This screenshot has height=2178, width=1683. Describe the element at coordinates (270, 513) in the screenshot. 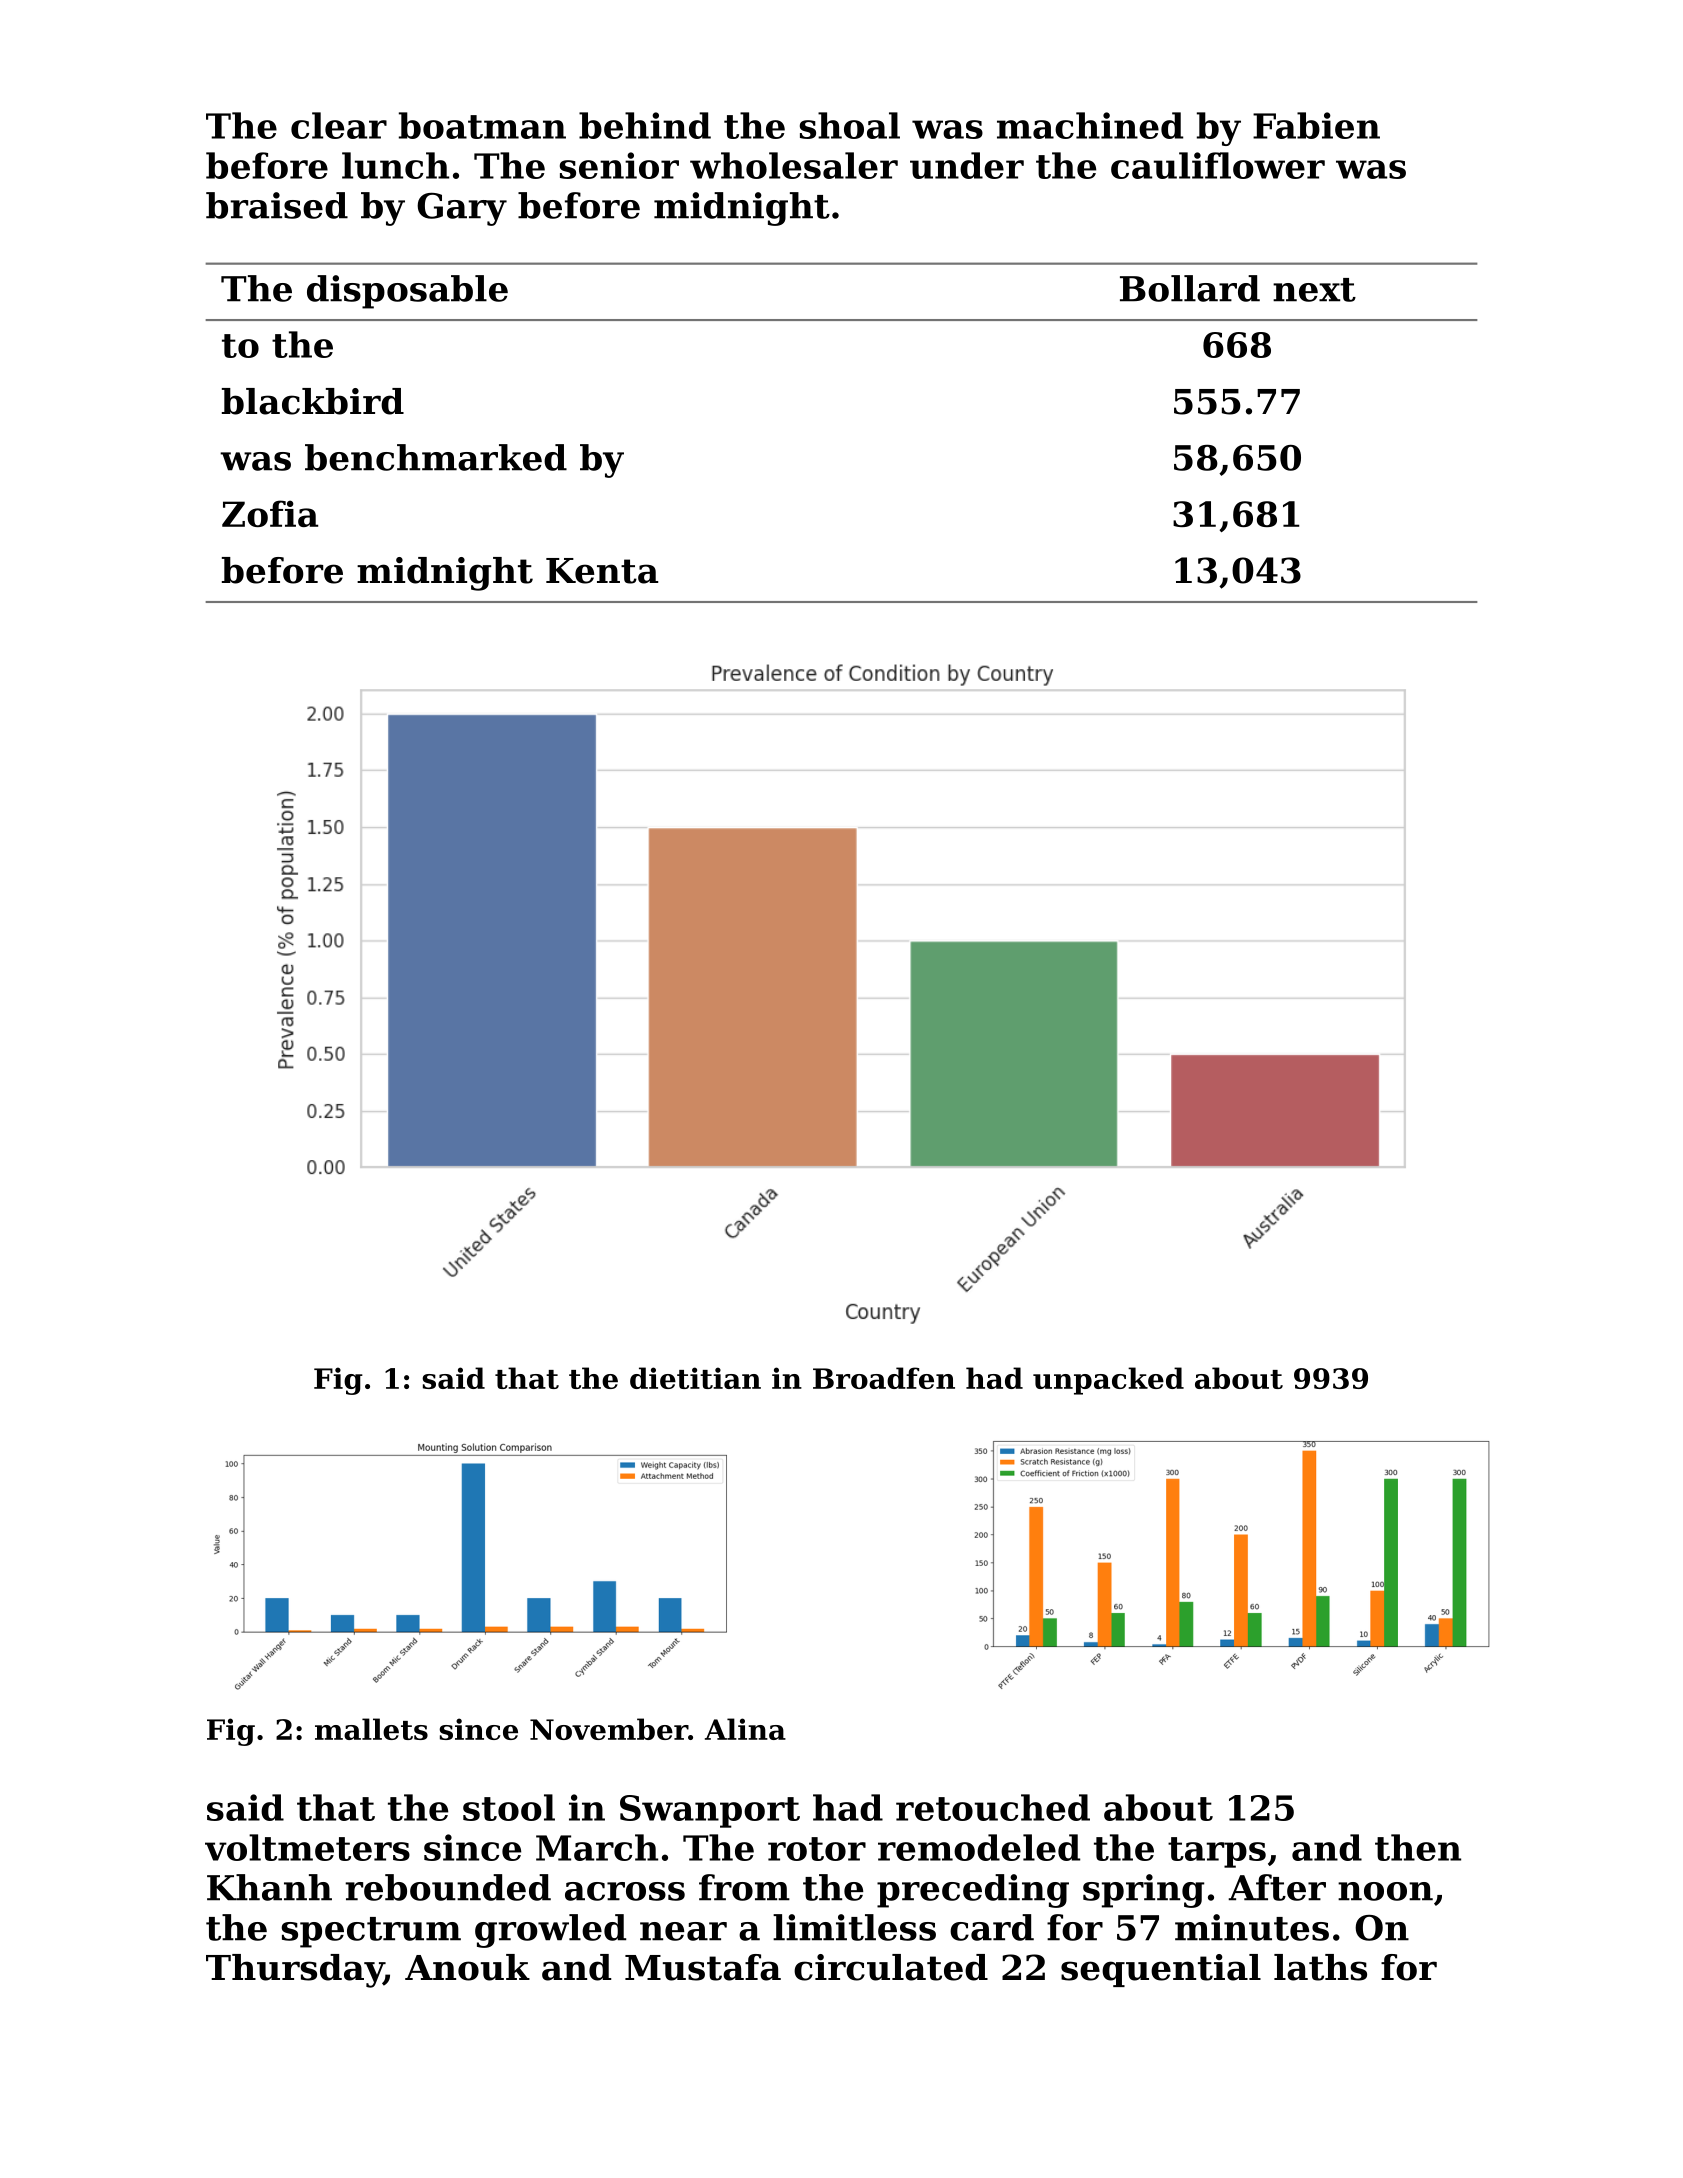

I see `Zofia` at that location.
